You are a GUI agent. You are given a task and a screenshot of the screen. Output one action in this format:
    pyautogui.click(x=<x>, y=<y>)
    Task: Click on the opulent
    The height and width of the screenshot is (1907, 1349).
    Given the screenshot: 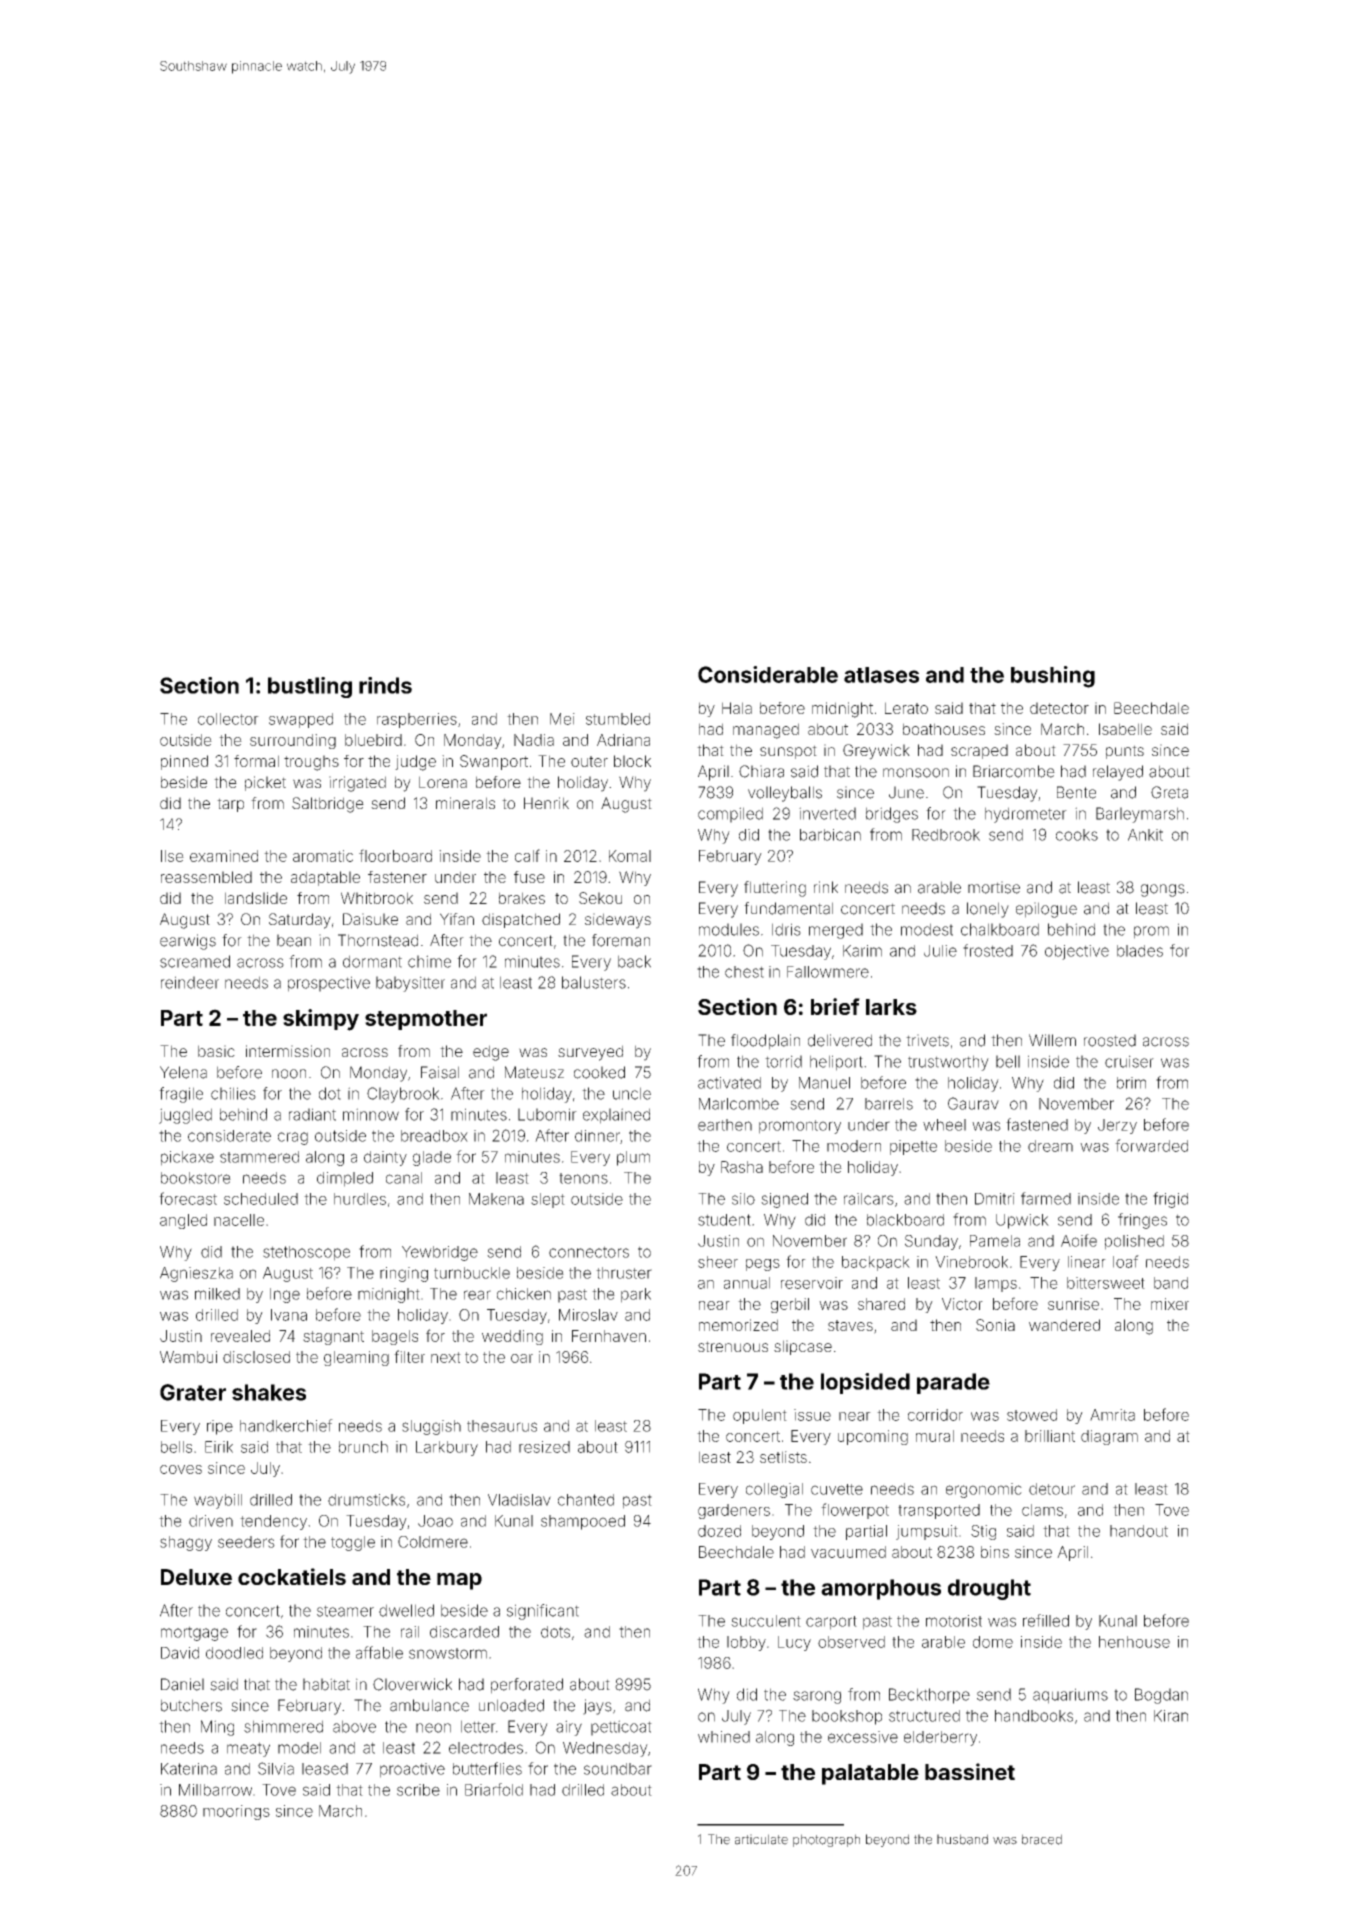 What is the action you would take?
    pyautogui.click(x=760, y=1416)
